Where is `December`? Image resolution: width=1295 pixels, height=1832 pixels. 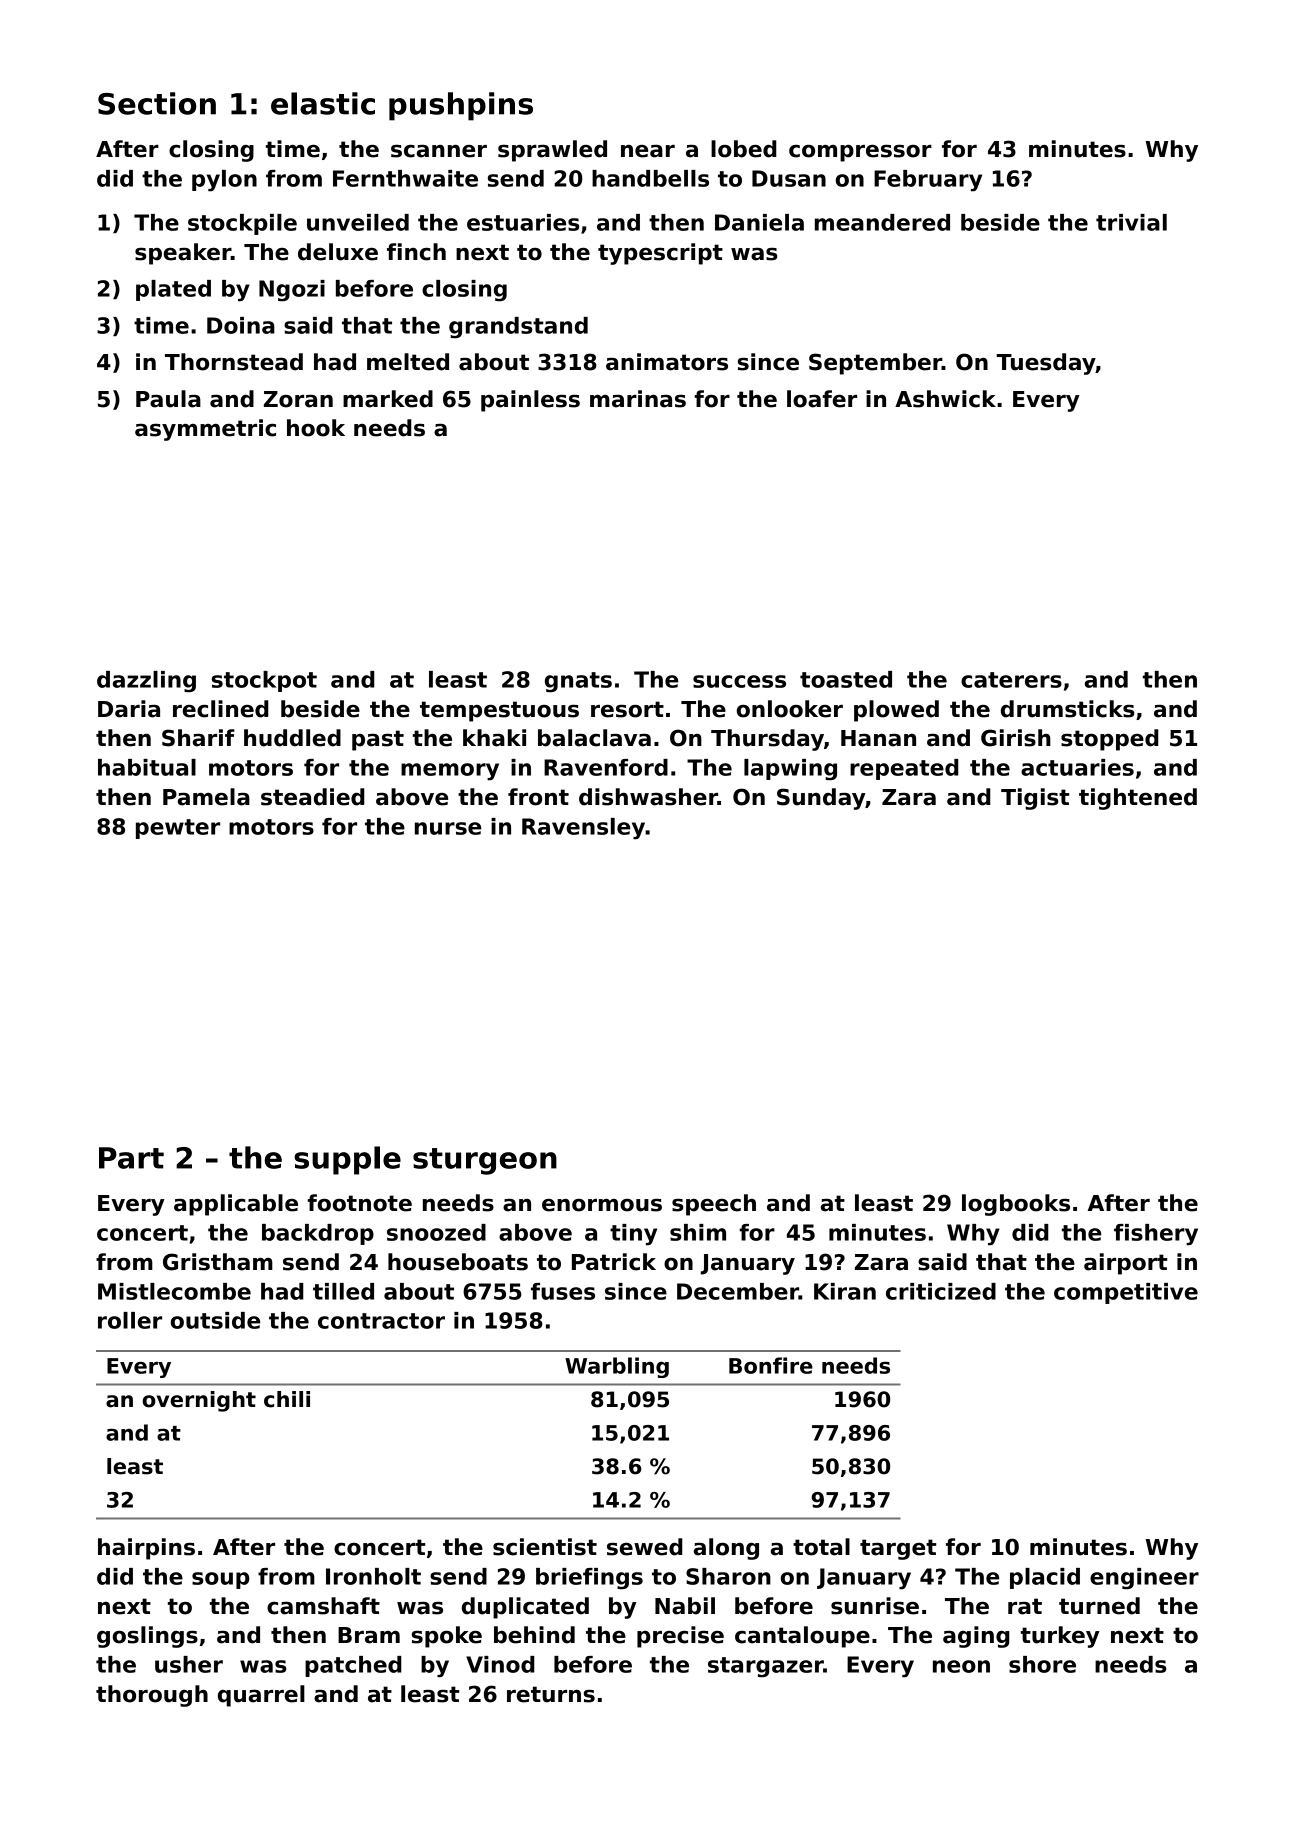
December is located at coordinates (738, 1291).
